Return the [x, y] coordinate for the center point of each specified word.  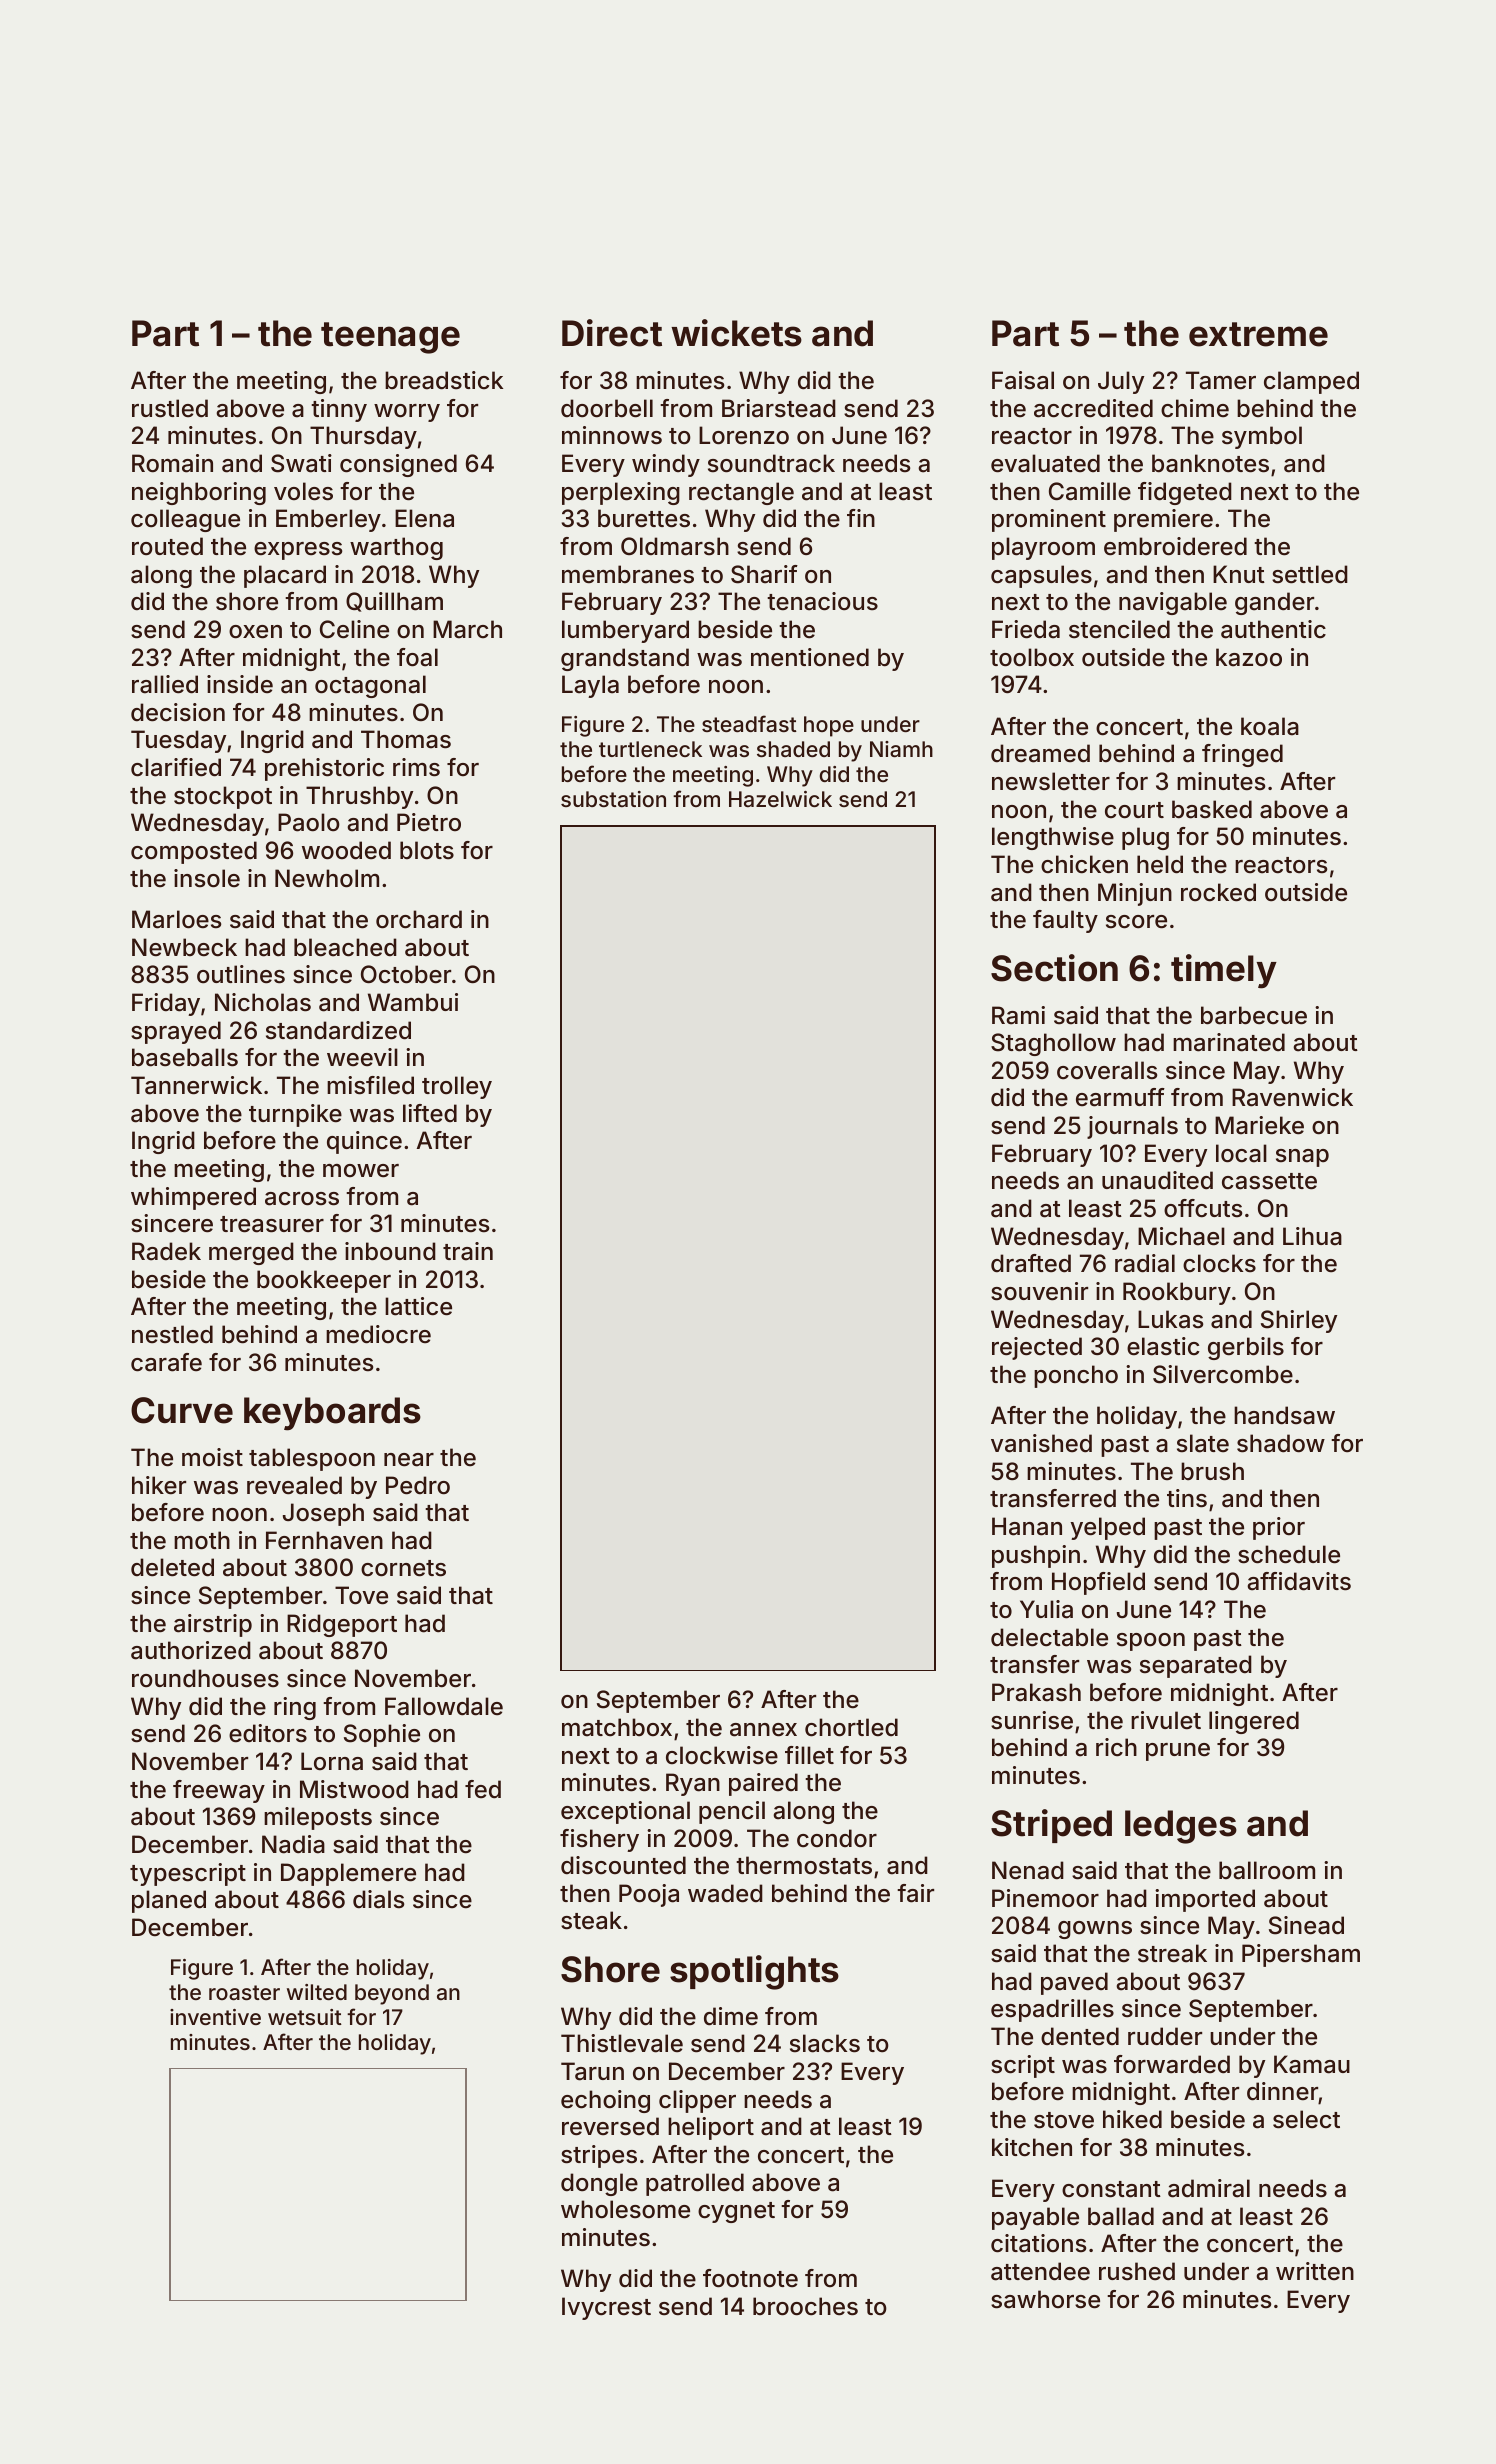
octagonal [370, 686]
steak [591, 1920]
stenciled [1119, 629]
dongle [599, 2184]
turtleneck [650, 749]
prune [1178, 1752]
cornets [403, 1568]
